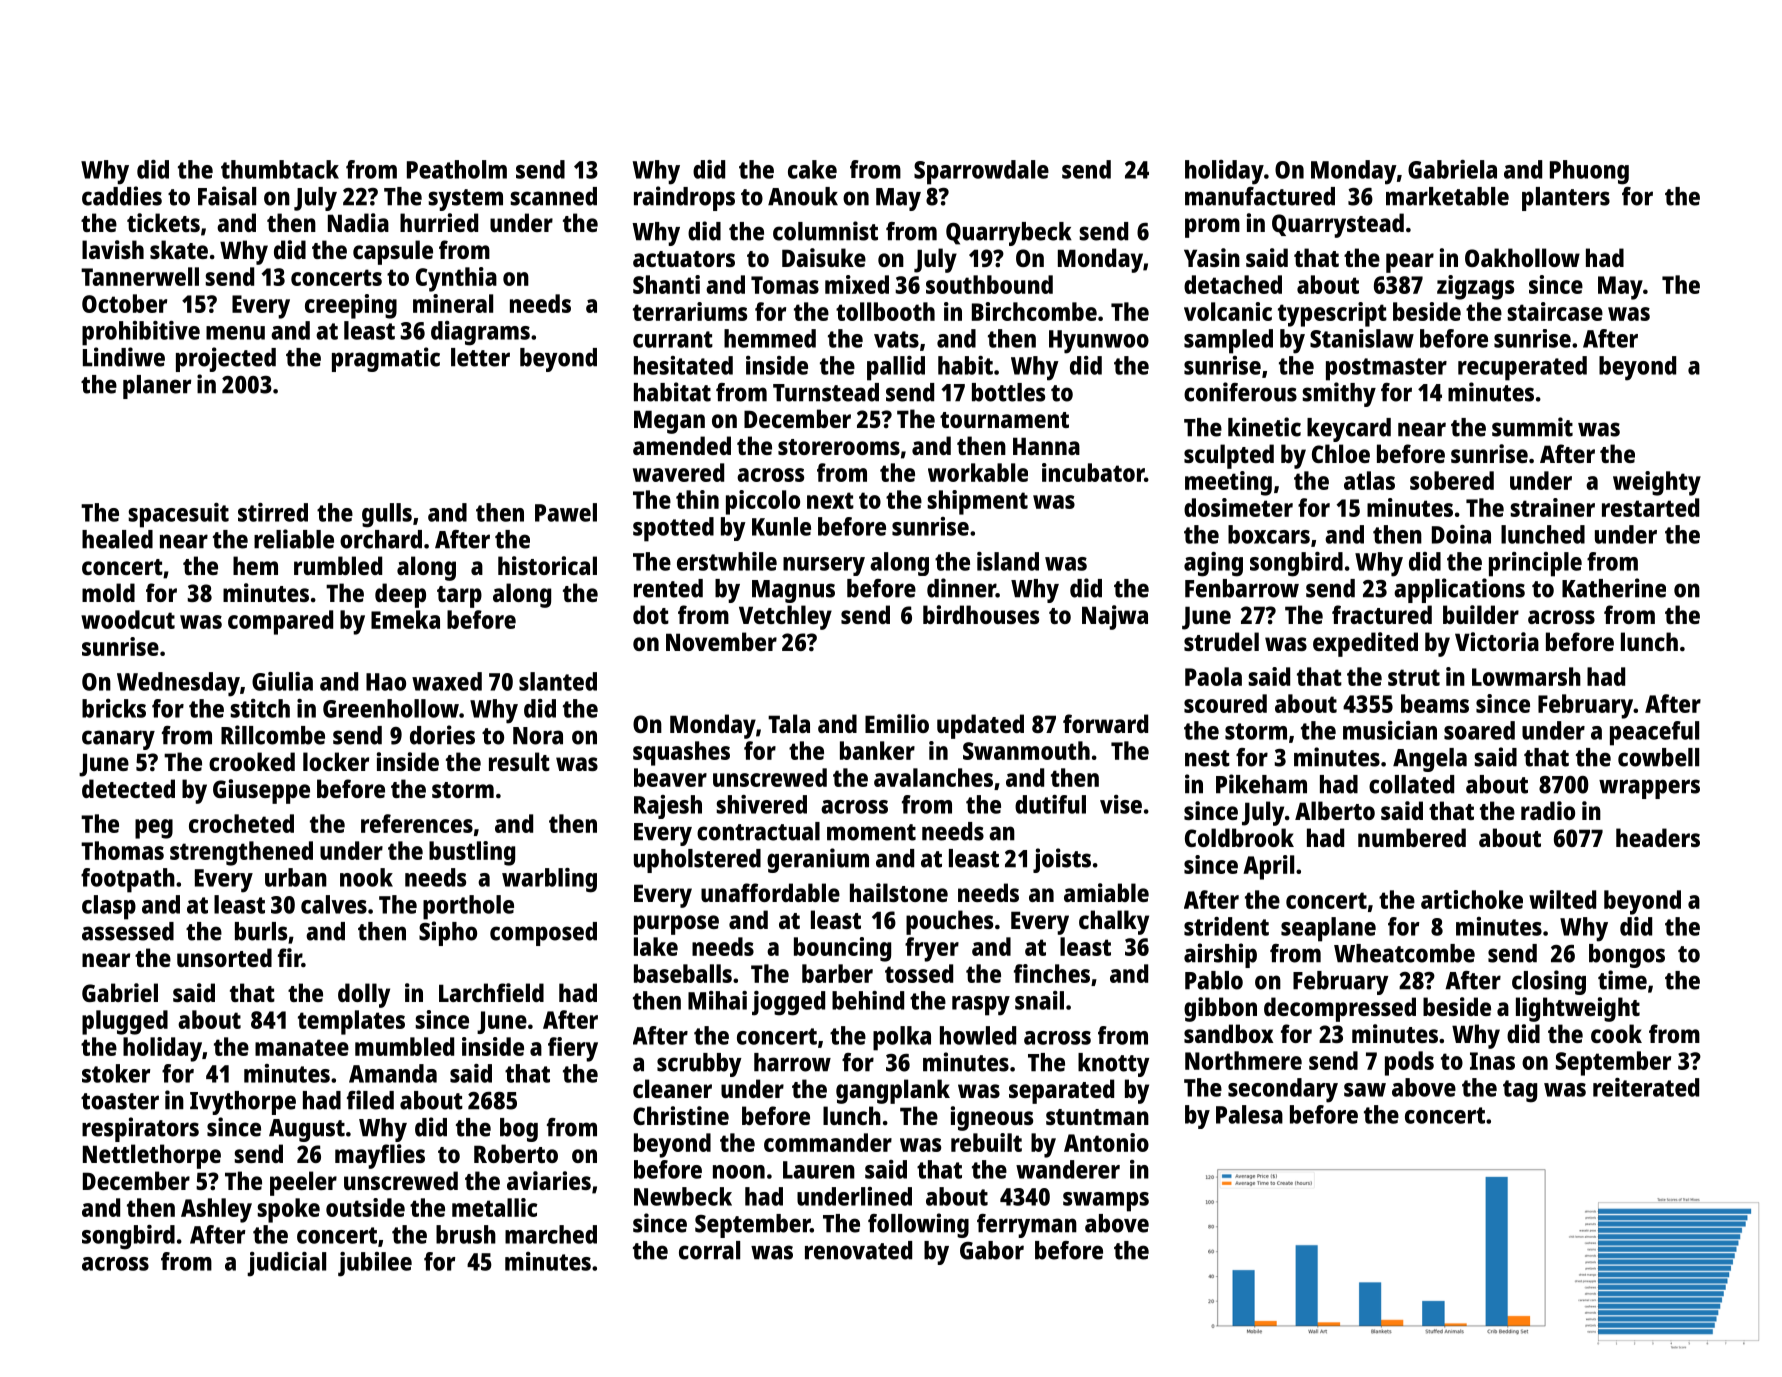 This image has height=1377, width=1782. I want to click on spacesuit, so click(178, 515).
